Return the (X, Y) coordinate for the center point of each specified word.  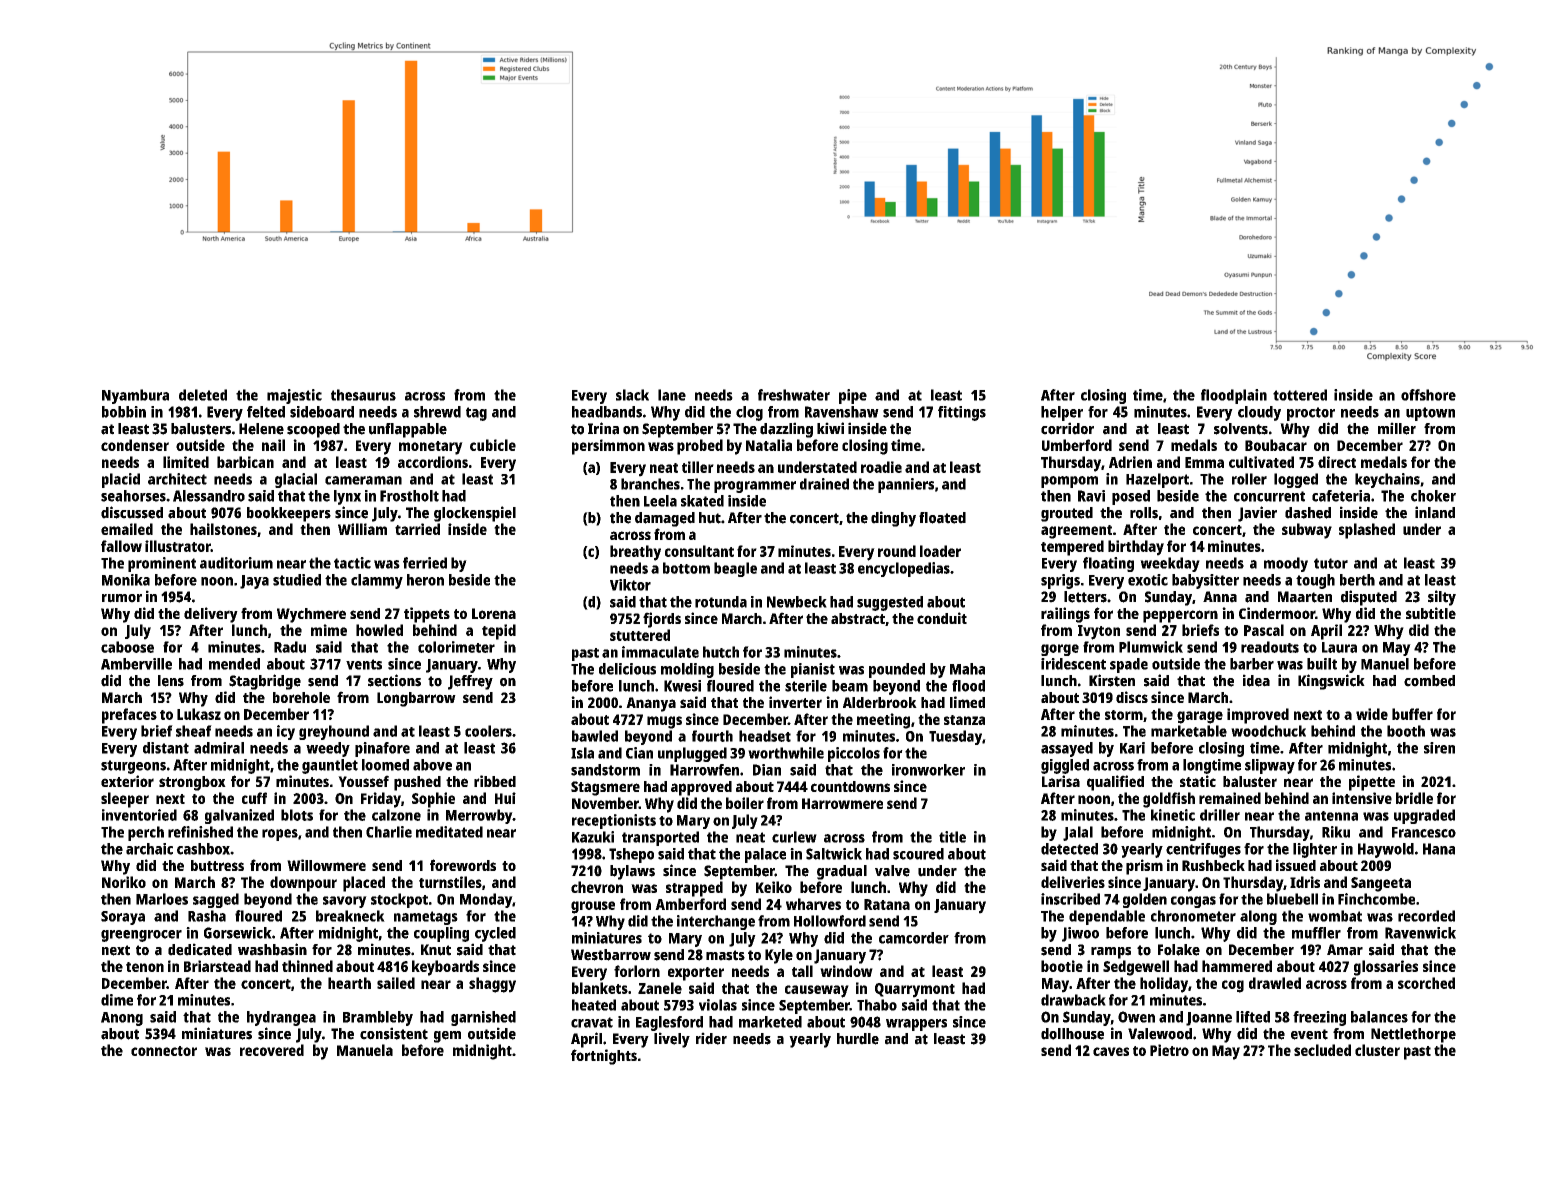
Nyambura (135, 396)
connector (164, 1051)
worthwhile (786, 753)
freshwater (794, 395)
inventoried (139, 815)
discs (1132, 697)
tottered (1300, 395)
